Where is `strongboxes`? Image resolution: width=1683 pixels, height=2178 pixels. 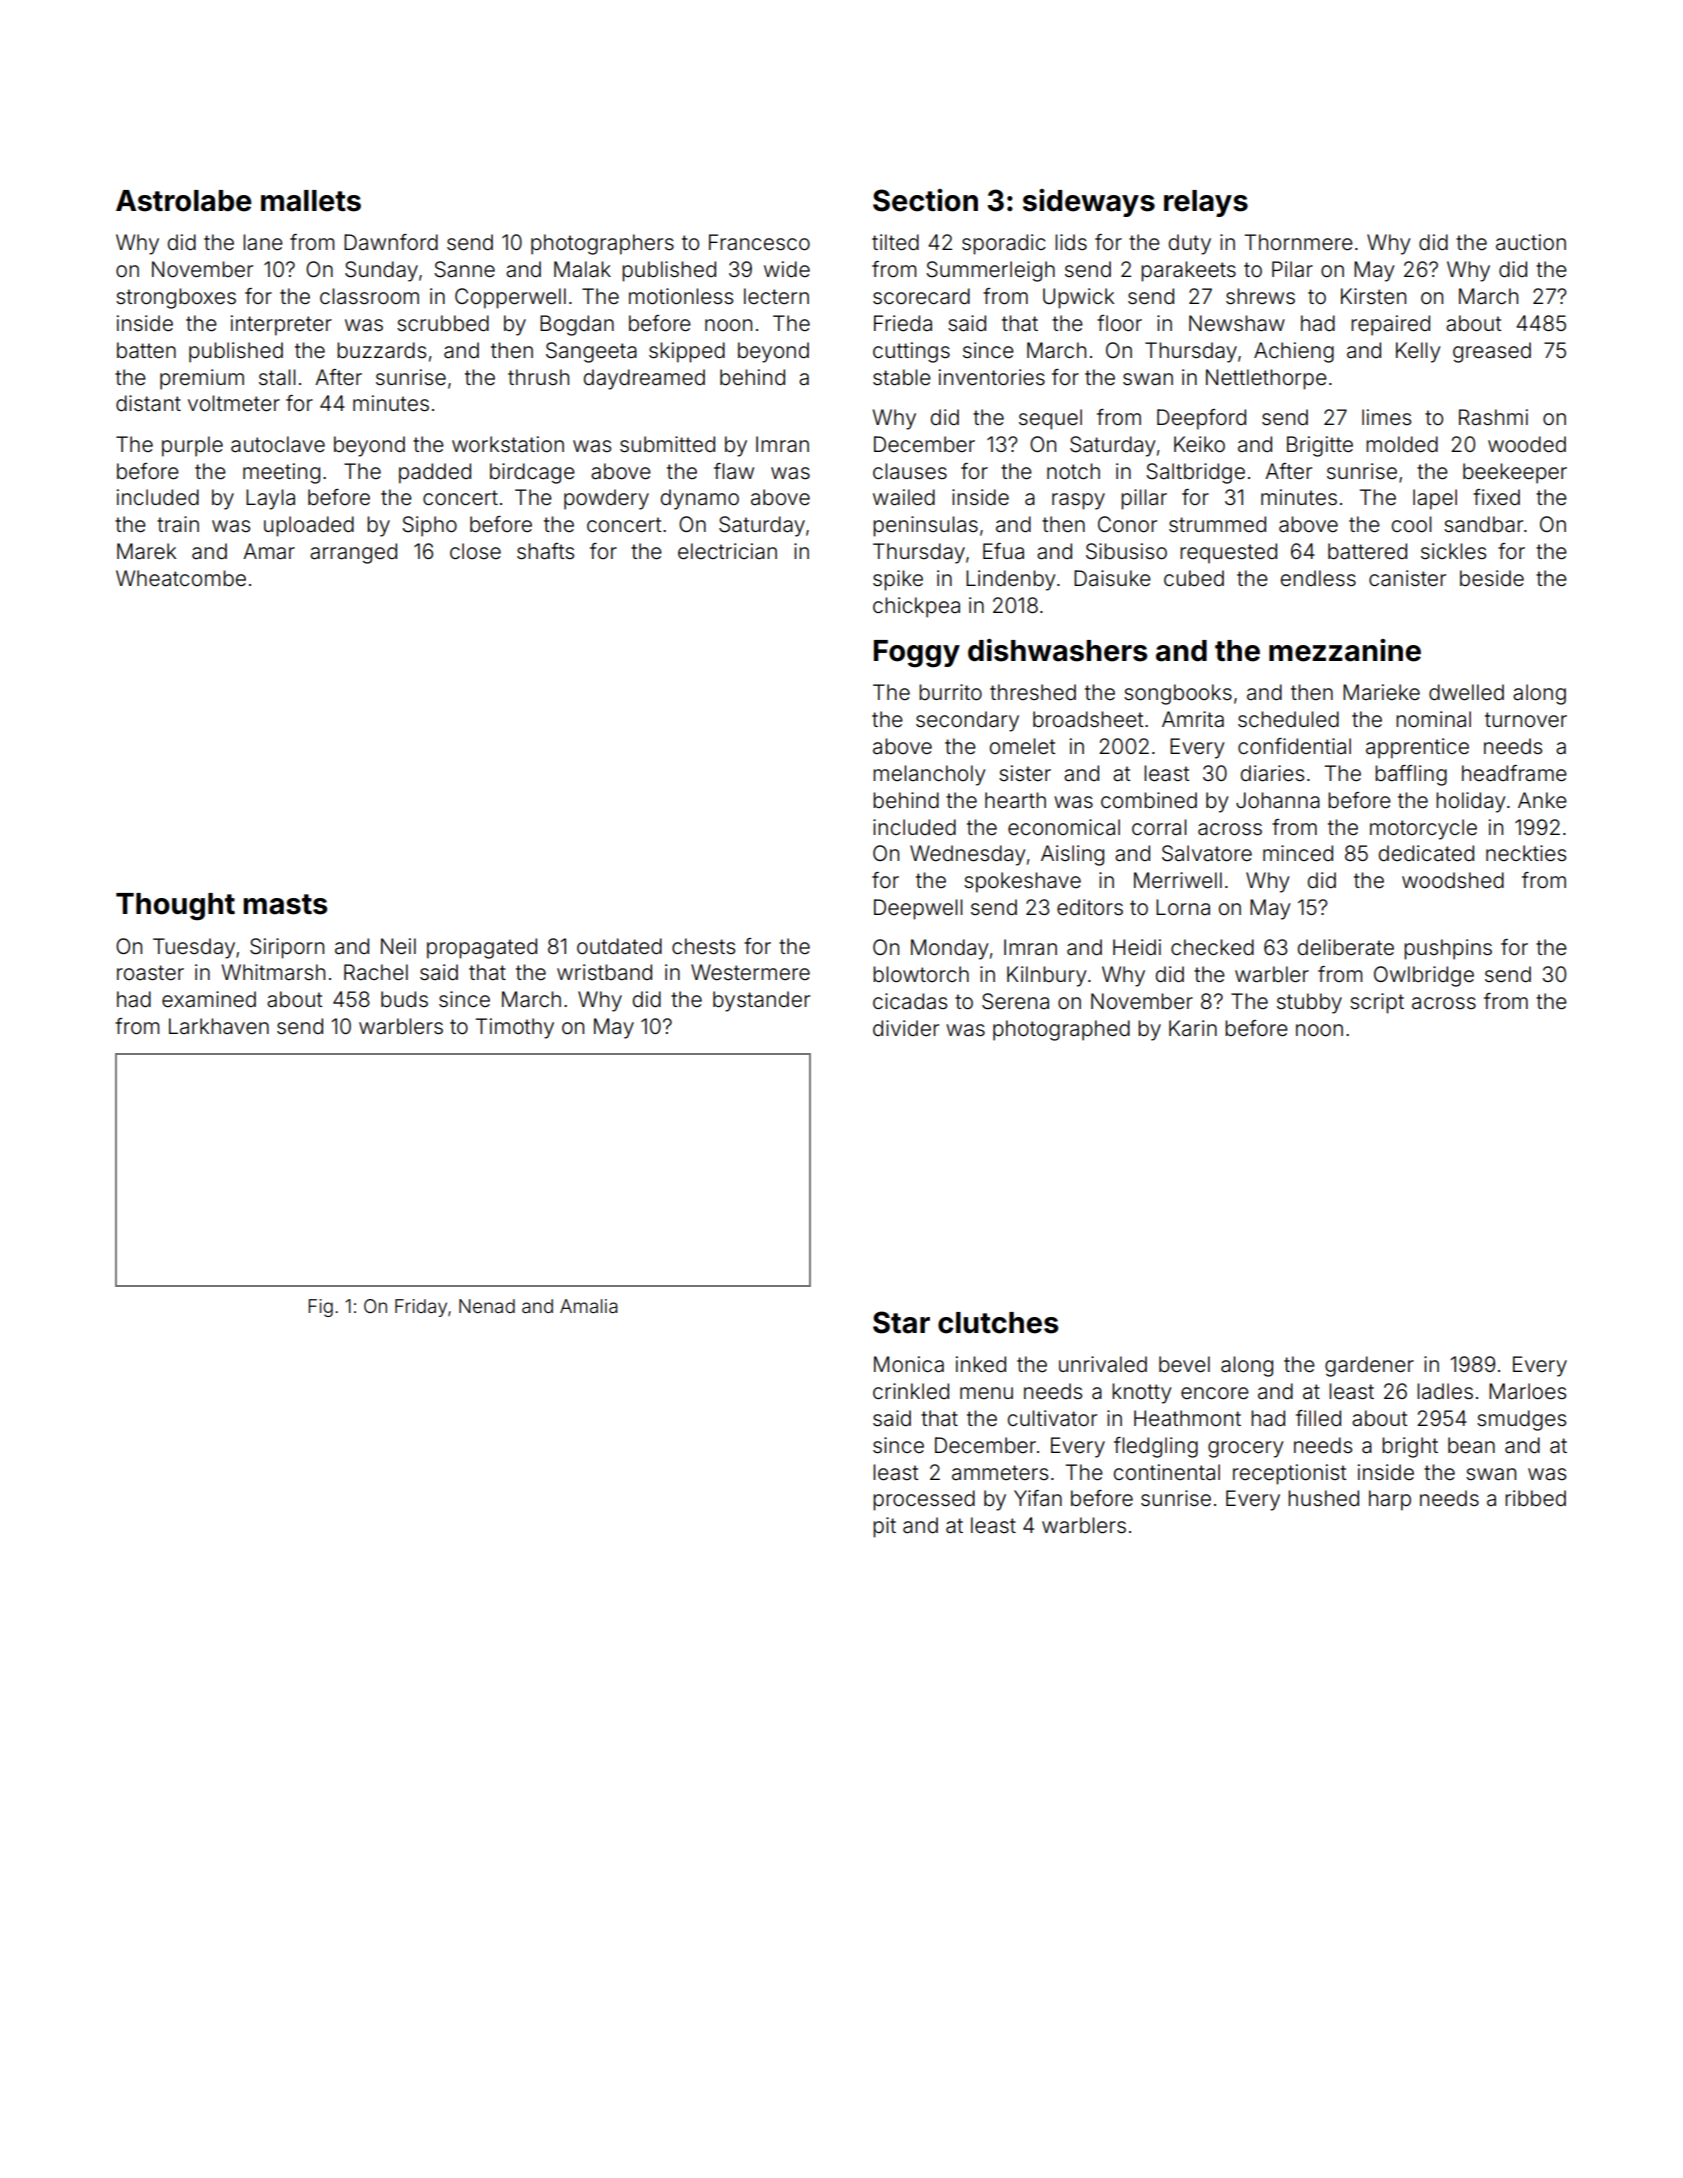
strongboxes is located at coordinates (176, 298).
